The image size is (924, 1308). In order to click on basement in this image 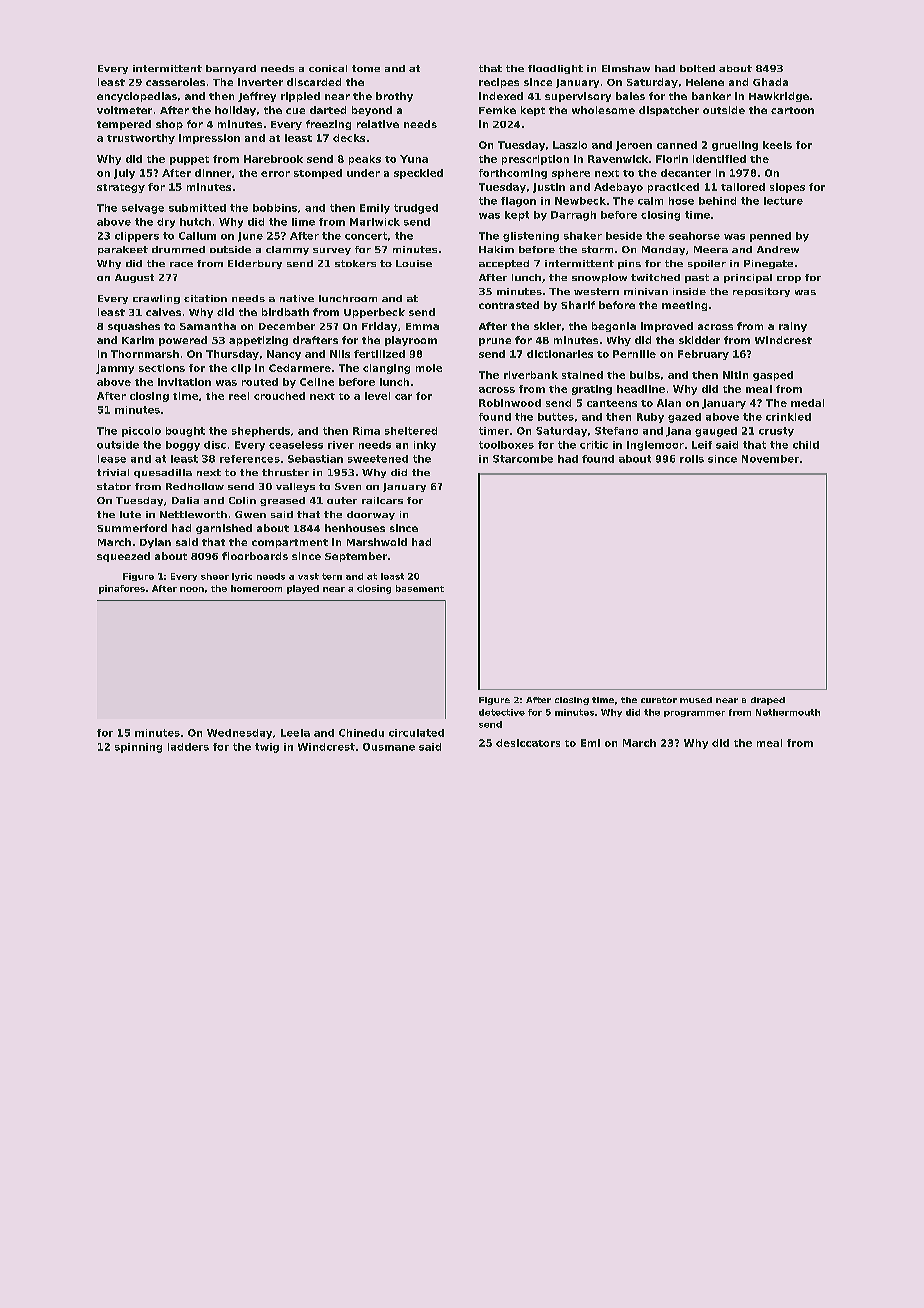, I will do `click(420, 588)`.
